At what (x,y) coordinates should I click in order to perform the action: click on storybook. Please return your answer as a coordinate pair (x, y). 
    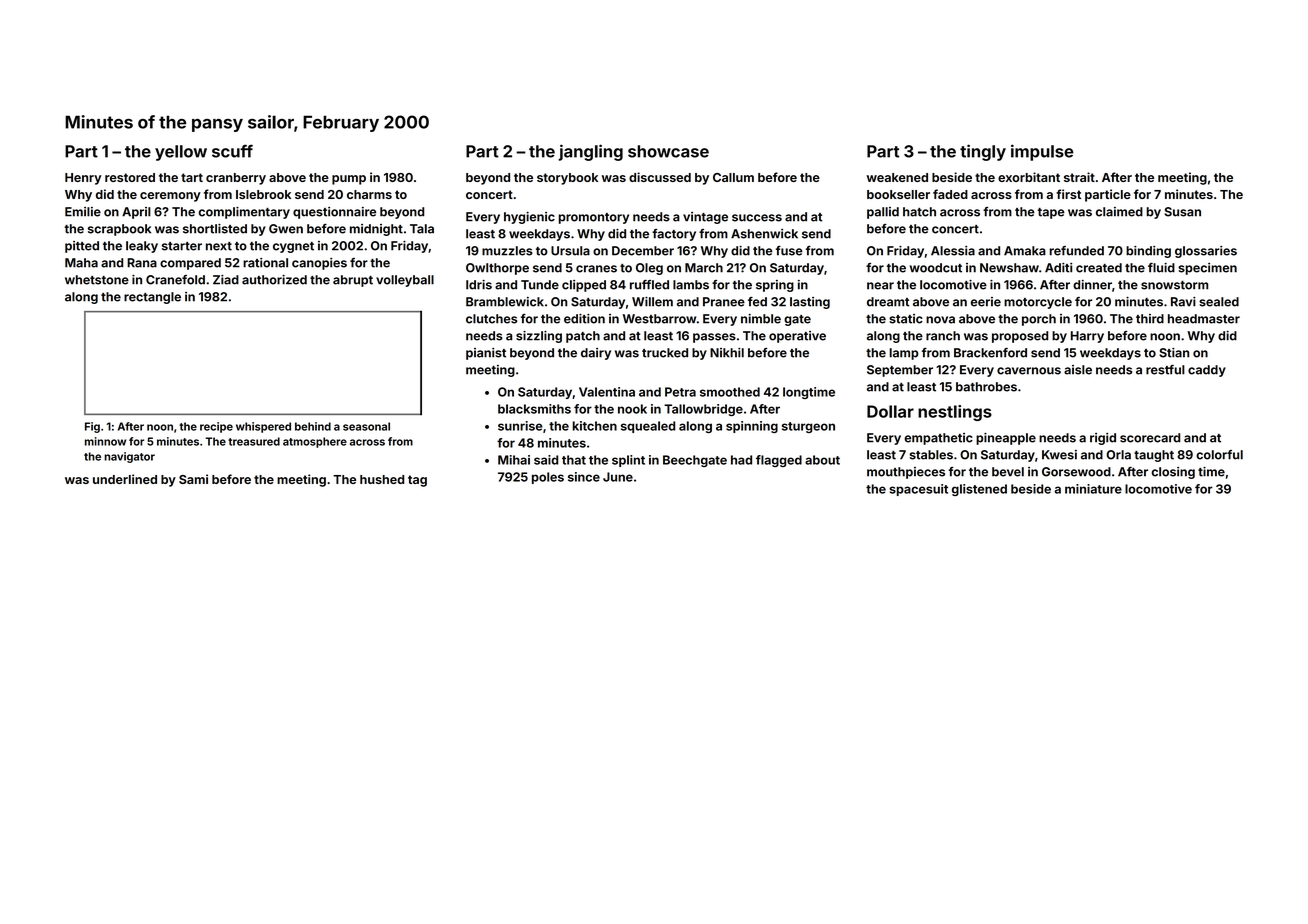
    Looking at the image, I should click on (567, 179).
